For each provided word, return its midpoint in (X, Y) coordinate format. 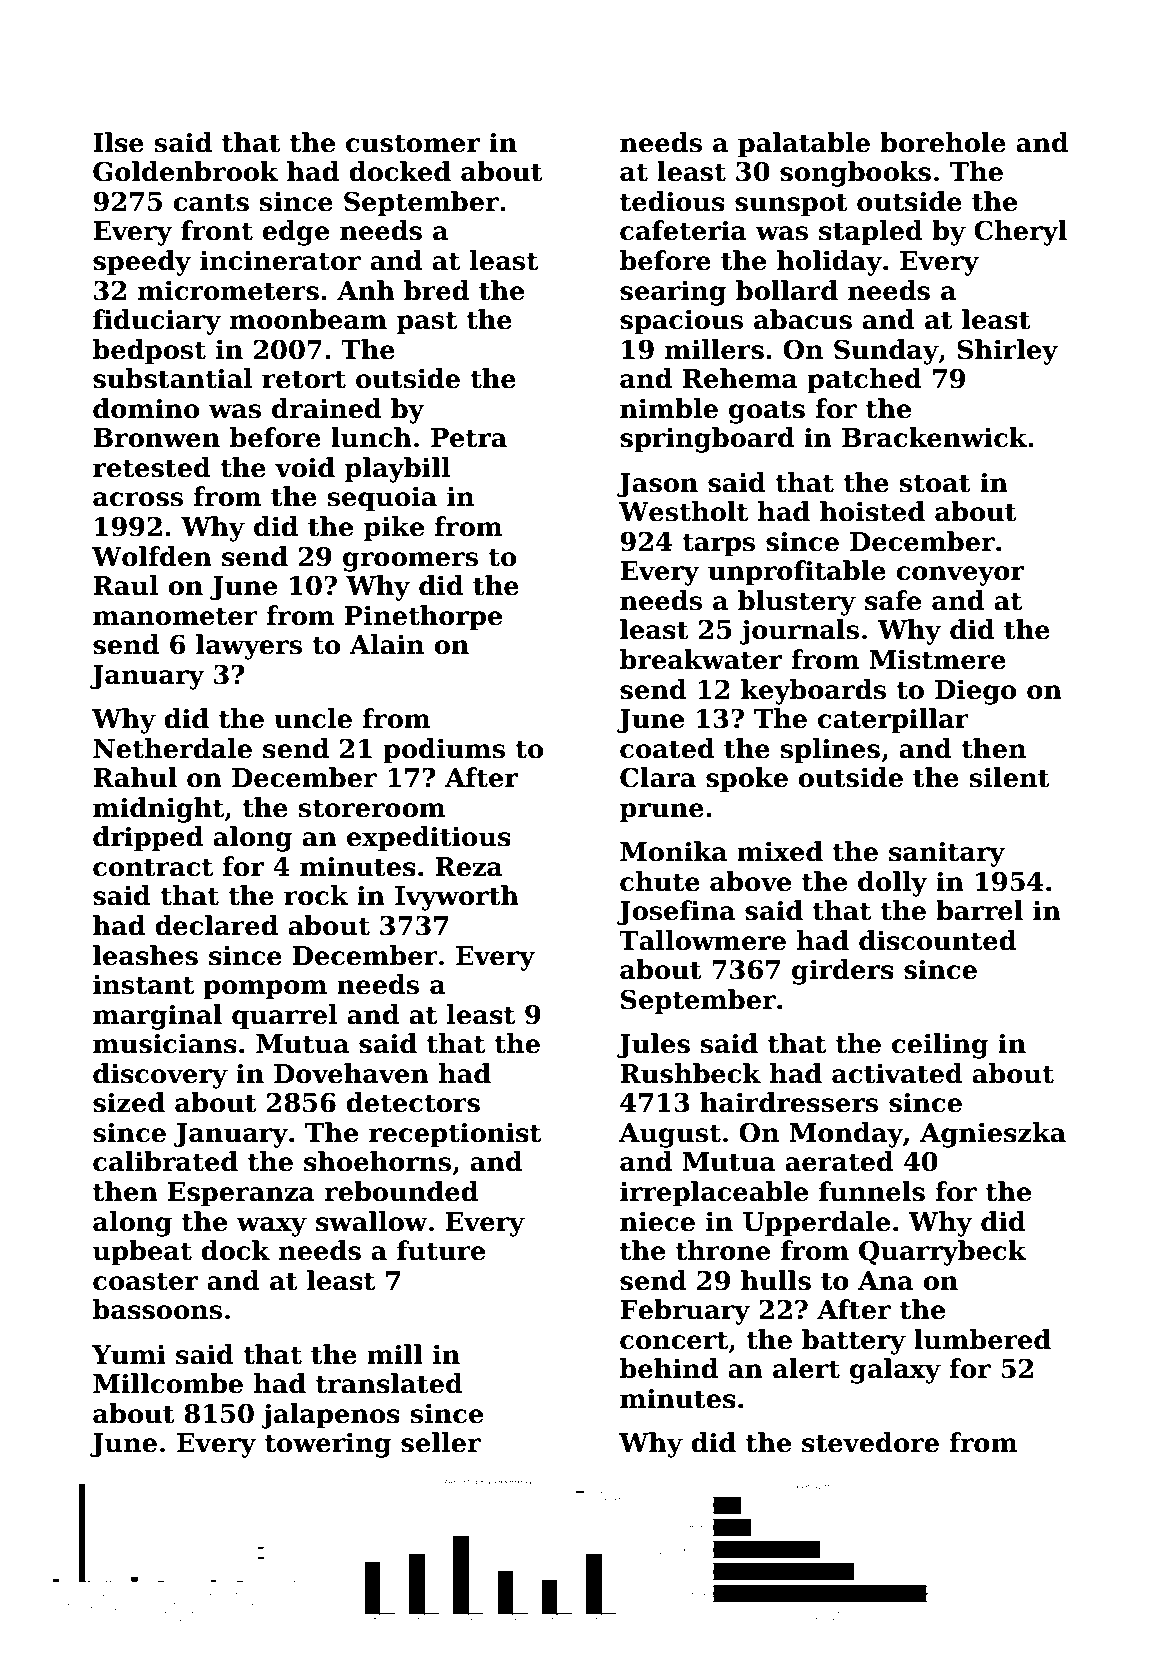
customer (413, 143)
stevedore (870, 1442)
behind (669, 1368)
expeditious (429, 839)
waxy (271, 1227)
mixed (780, 851)
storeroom (372, 808)
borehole (943, 142)
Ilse (118, 142)
